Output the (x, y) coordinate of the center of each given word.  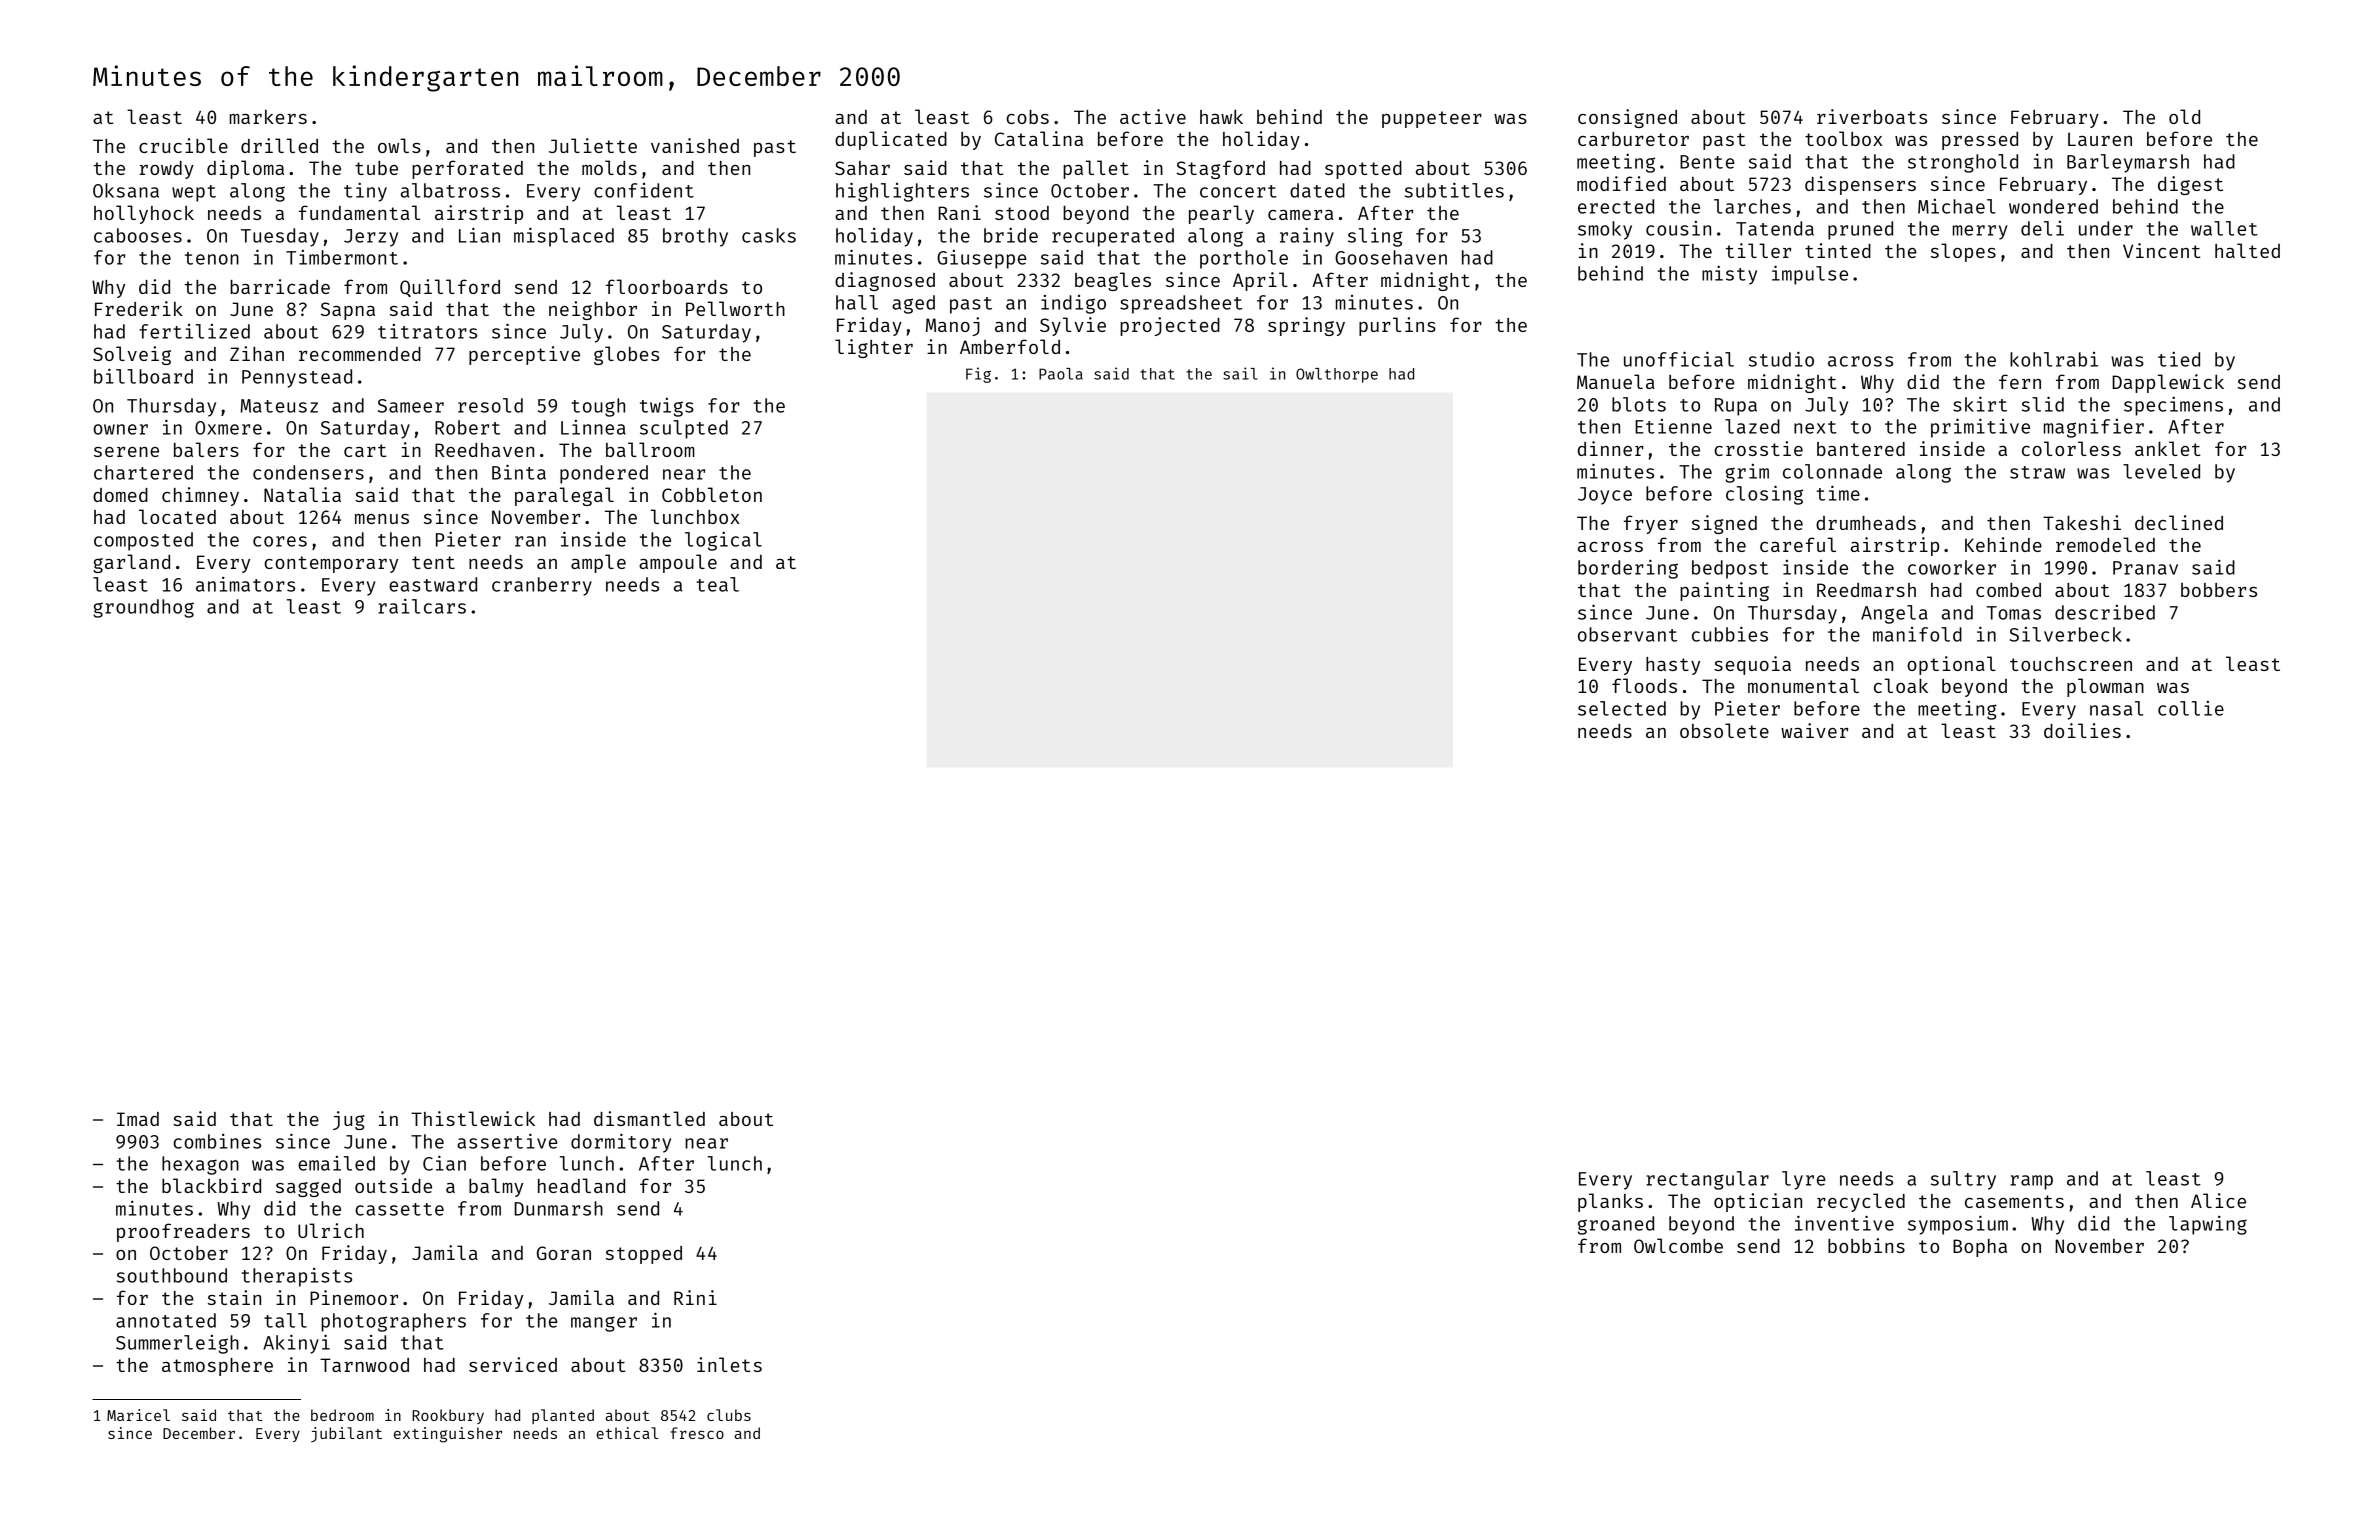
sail (1240, 373)
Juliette (593, 145)
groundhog (143, 608)
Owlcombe (1678, 1245)
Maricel (138, 1415)
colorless (2071, 448)
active (1153, 116)
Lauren (2100, 139)
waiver (1814, 730)
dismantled (649, 1118)
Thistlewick (473, 1118)
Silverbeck (2066, 634)
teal (717, 584)
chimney (200, 496)
